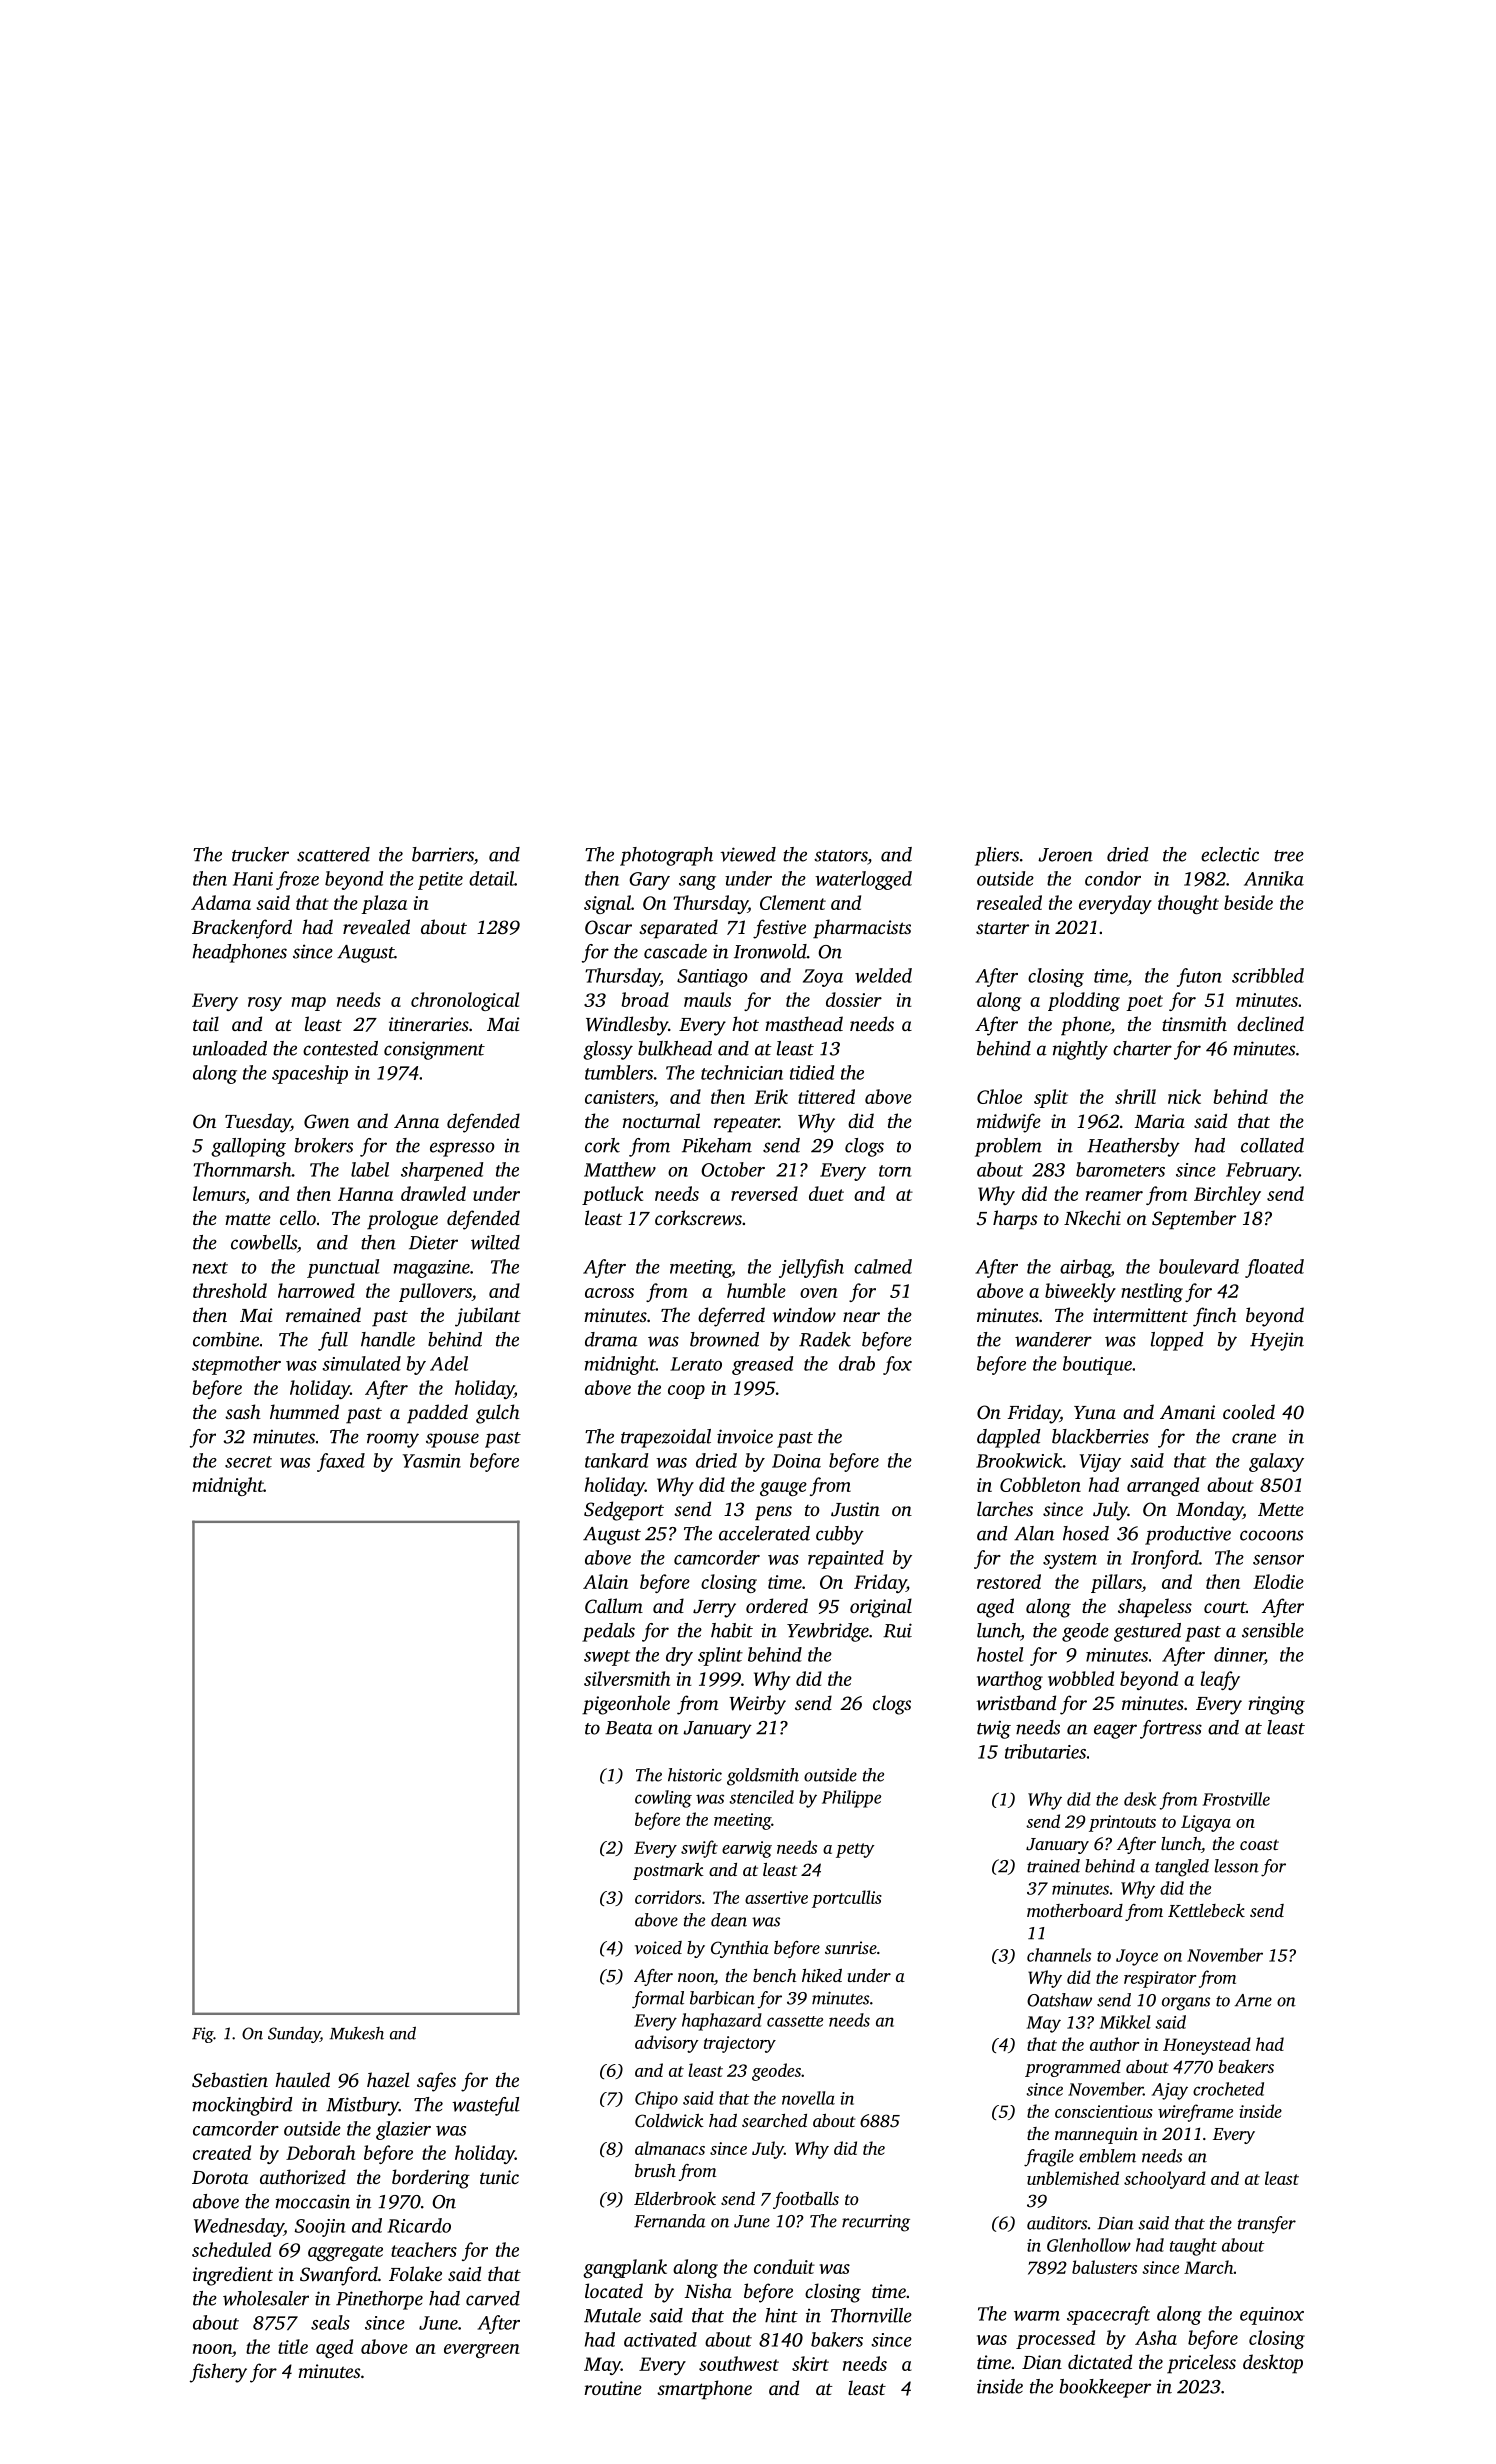 The image size is (1496, 2464). I want to click on Cynthia, so click(740, 1949).
